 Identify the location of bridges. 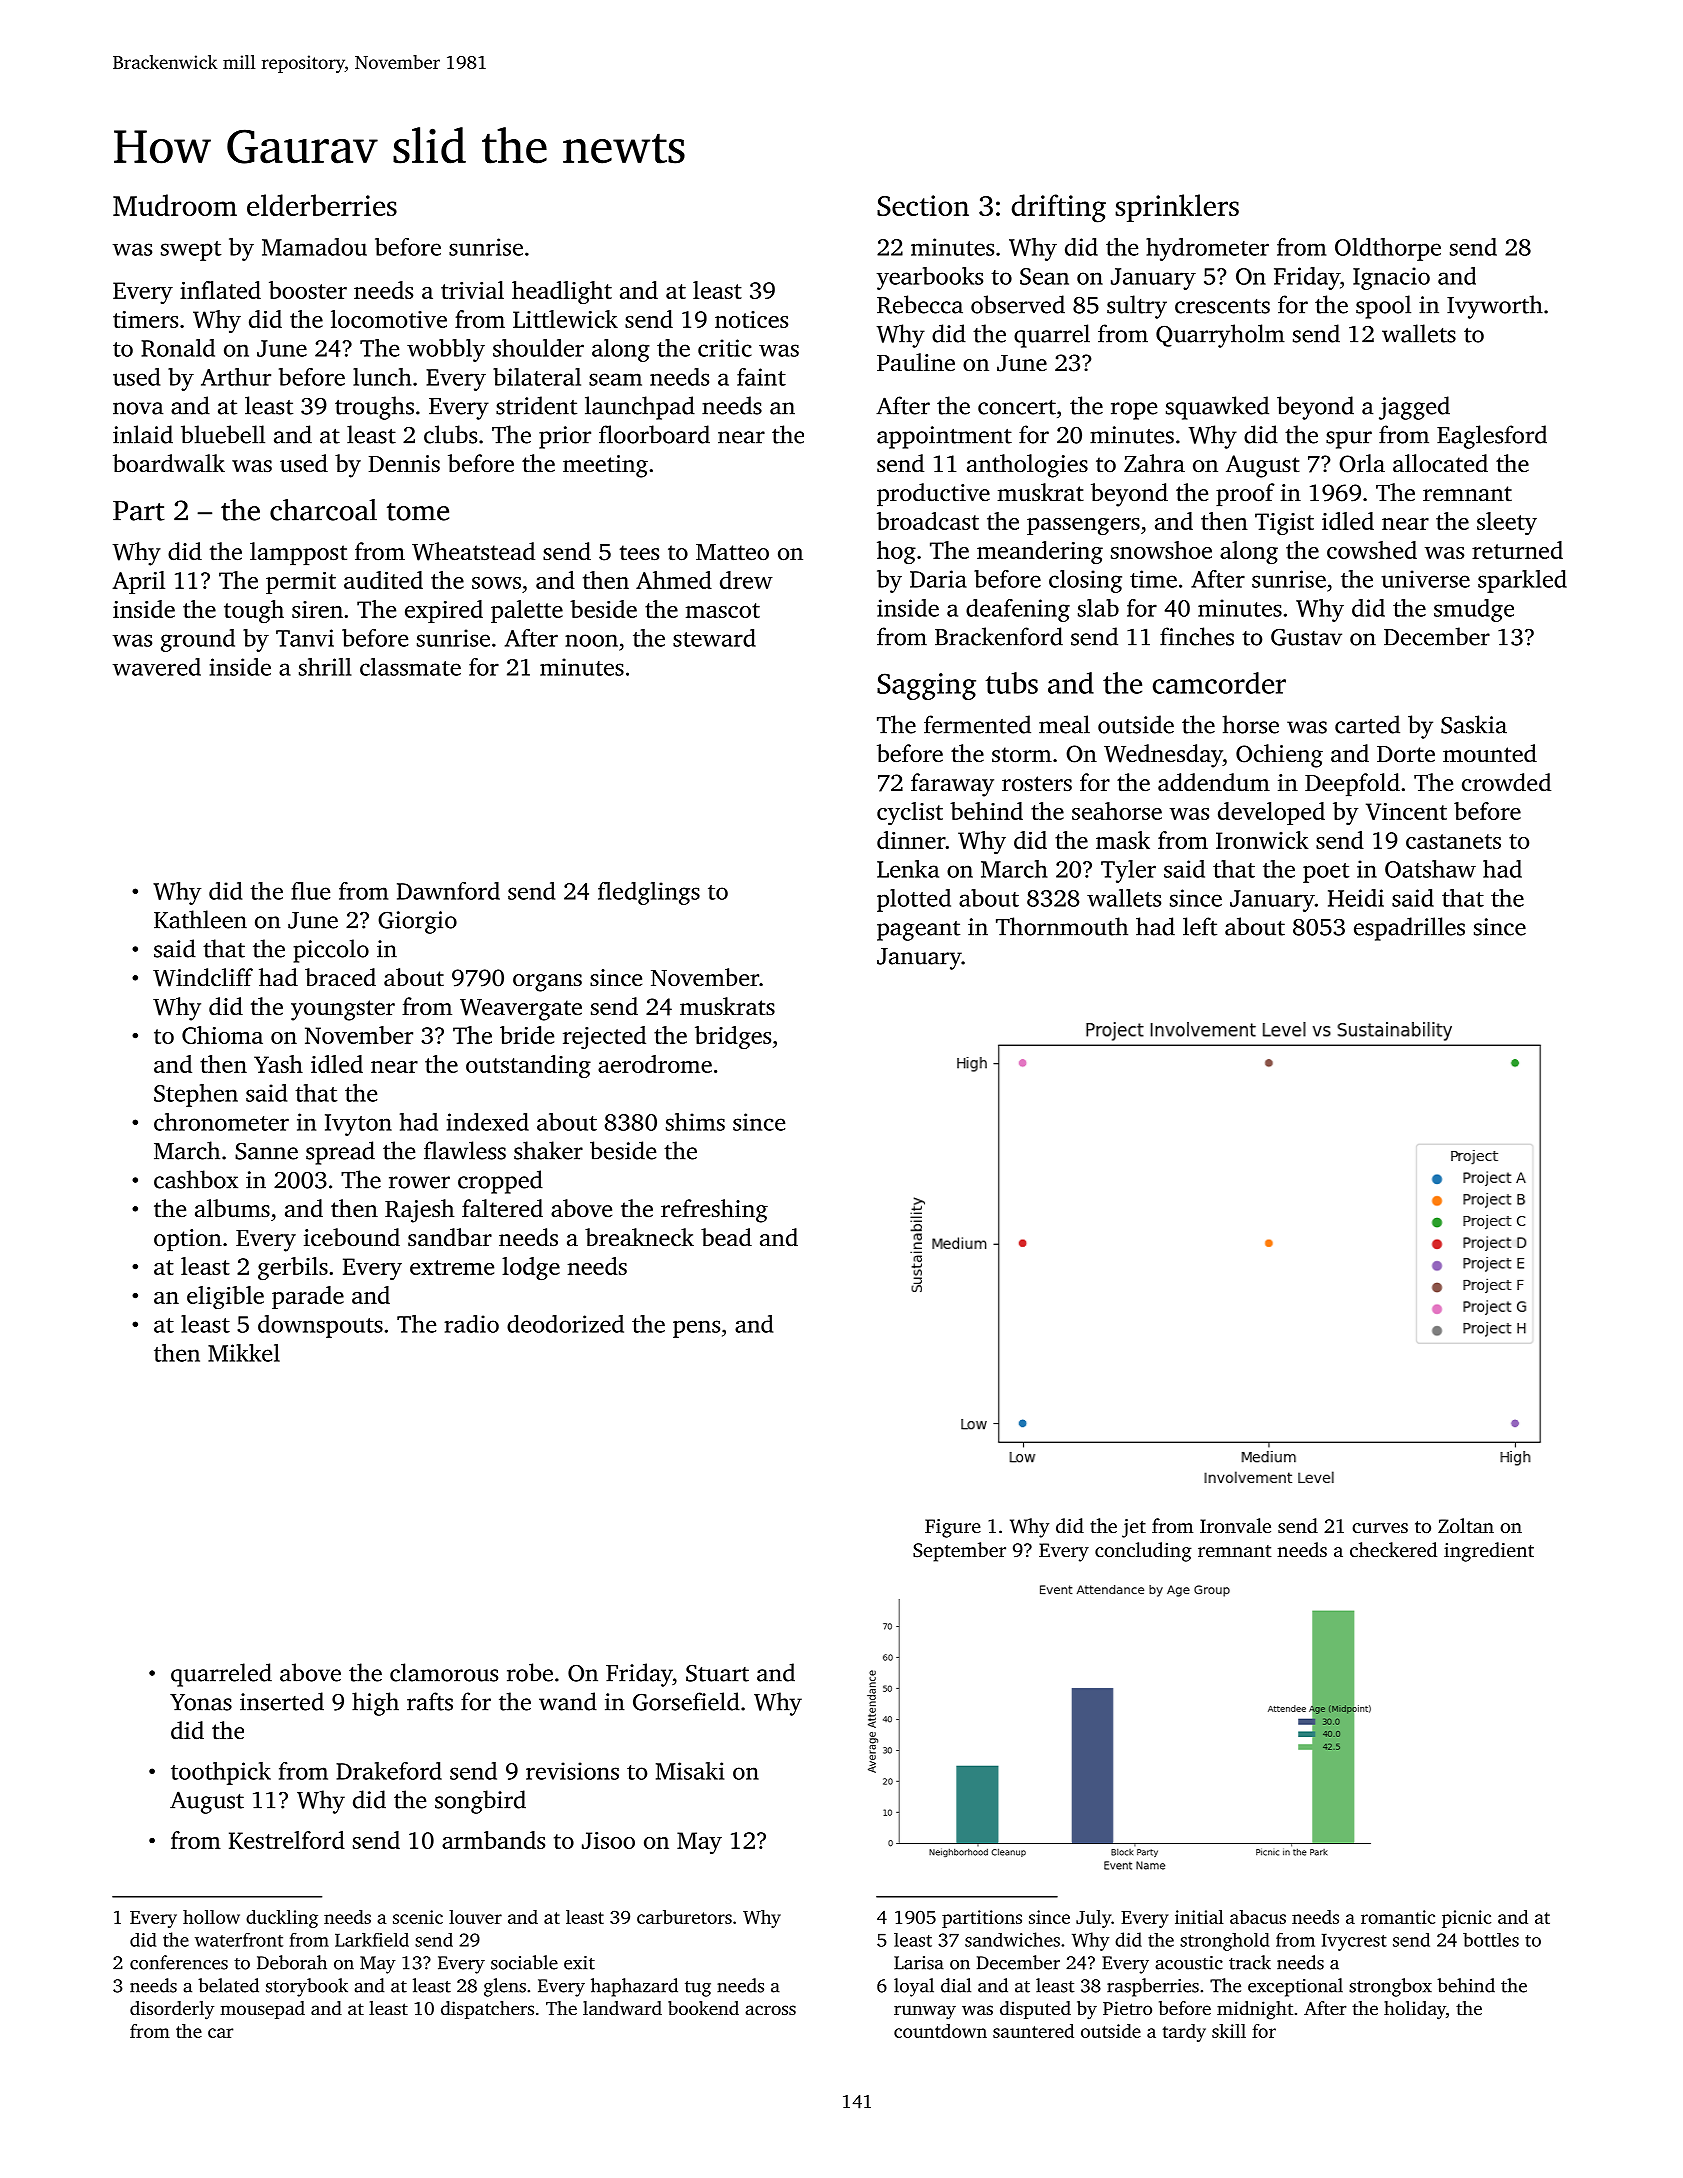
(733, 1037).
